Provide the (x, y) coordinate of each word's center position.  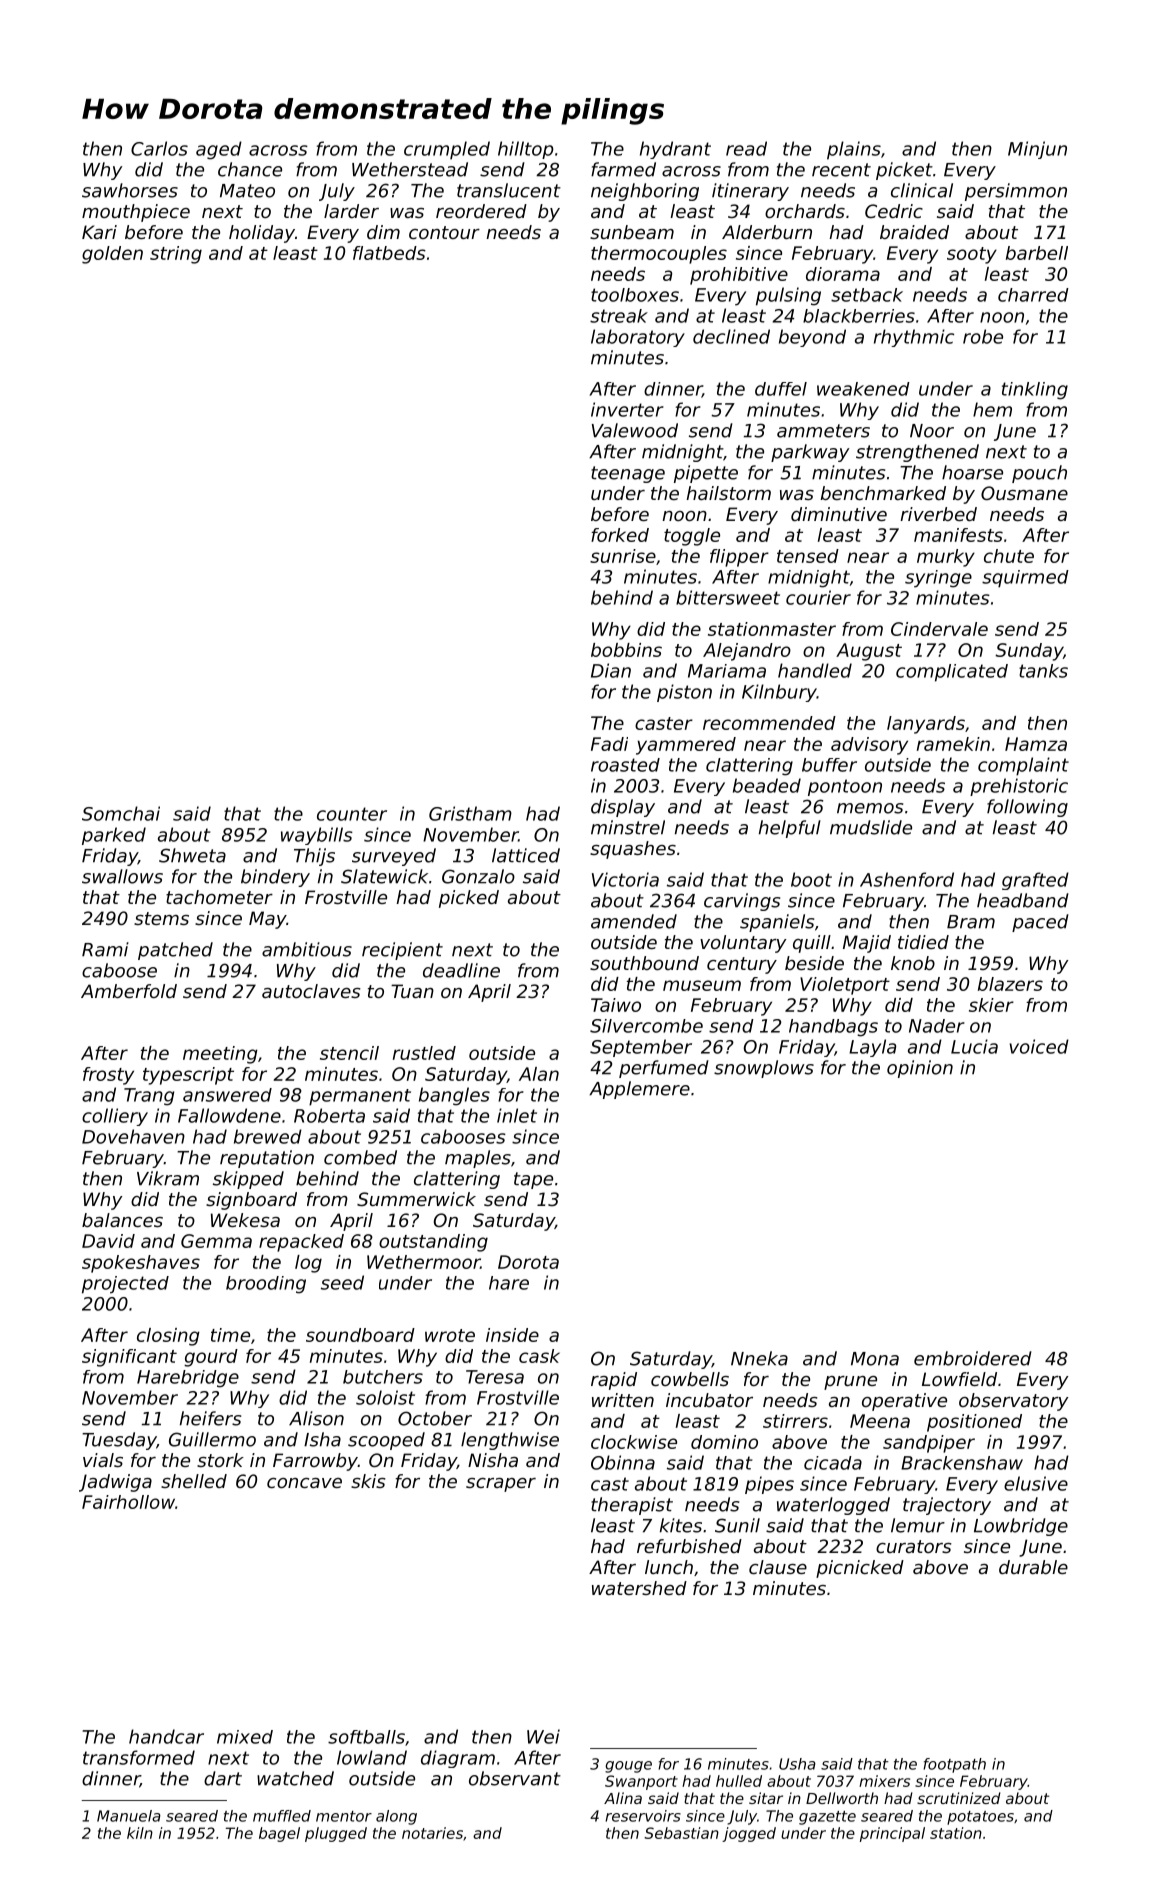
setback (867, 295)
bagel (279, 1834)
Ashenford (907, 879)
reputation (267, 1159)
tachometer (219, 897)
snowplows (764, 1069)
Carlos (159, 148)
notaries (432, 1833)
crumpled (447, 150)
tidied (923, 942)
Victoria (625, 879)
